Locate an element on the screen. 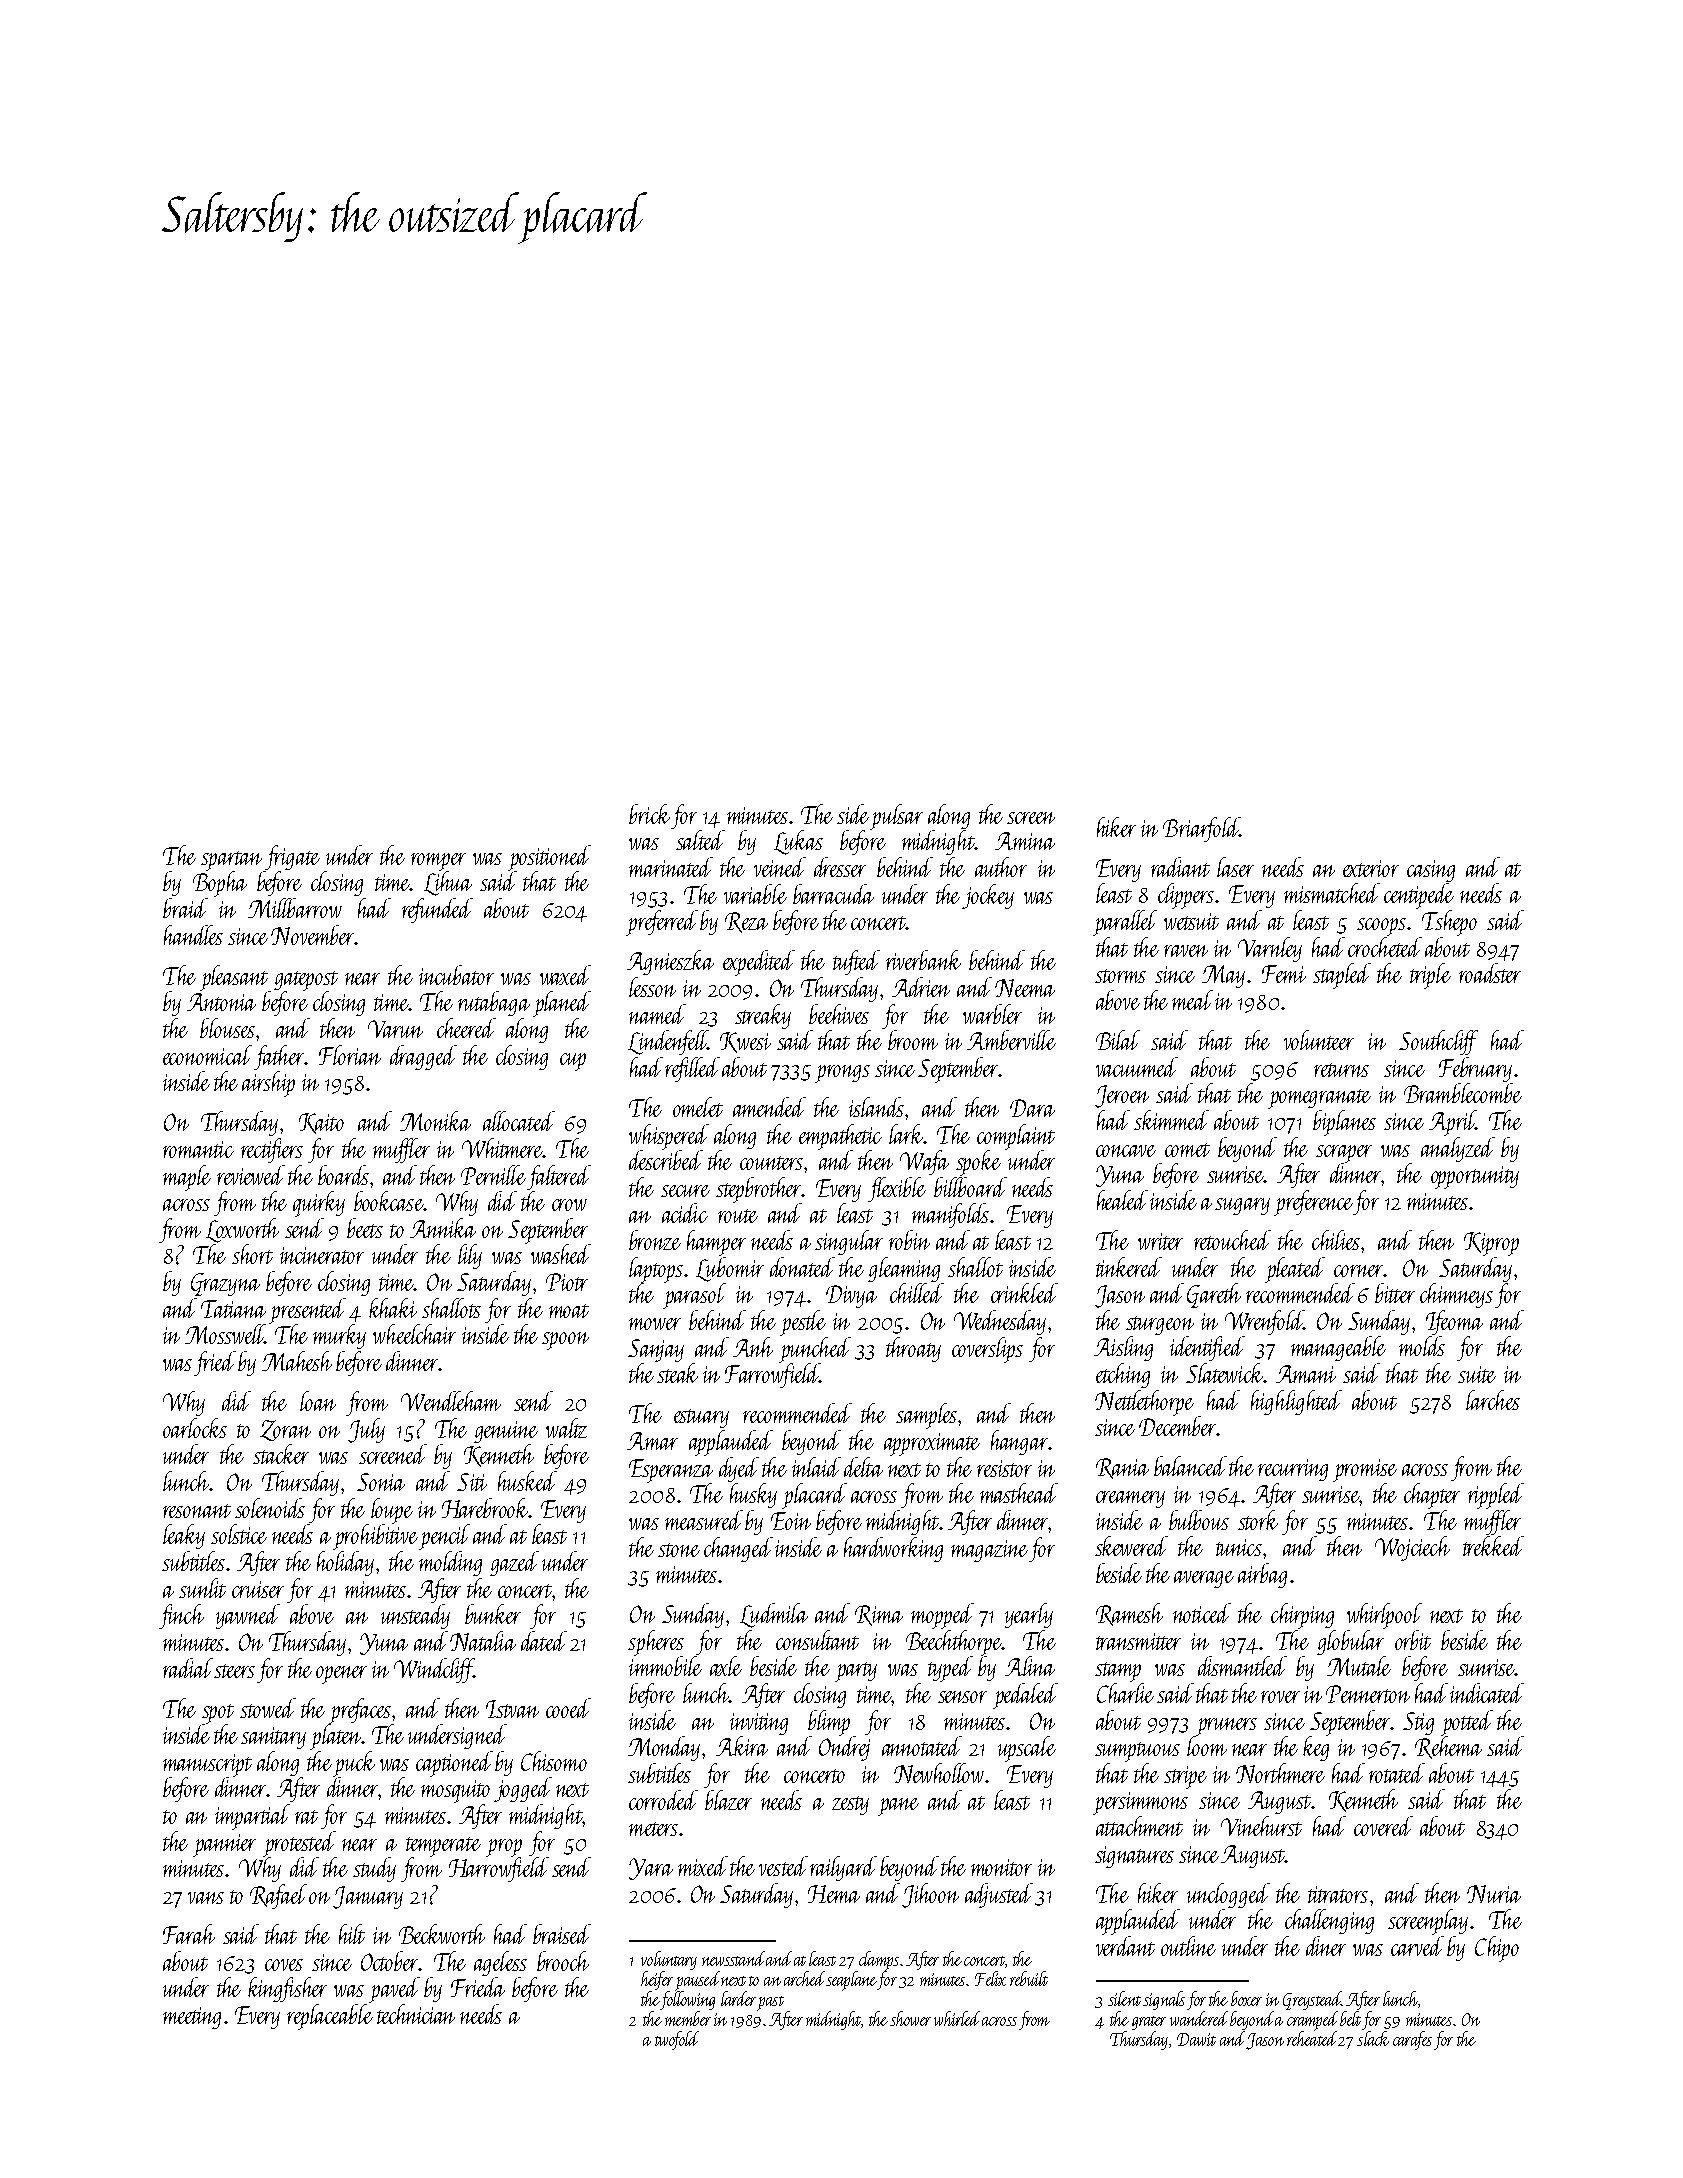 This screenshot has height=2178, width=1683. Bilal is located at coordinates (1118, 1040).
